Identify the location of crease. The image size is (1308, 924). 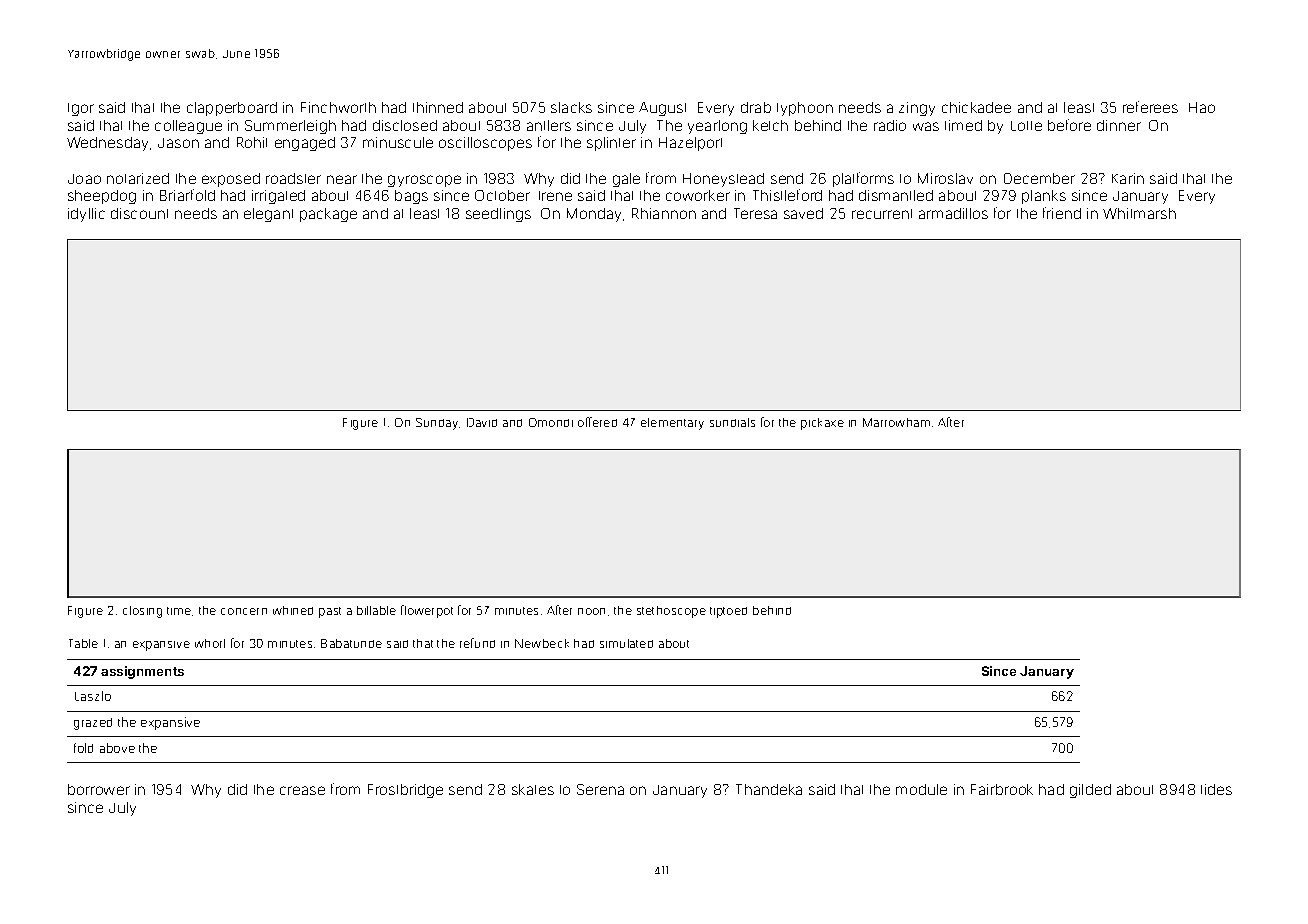
(302, 790).
